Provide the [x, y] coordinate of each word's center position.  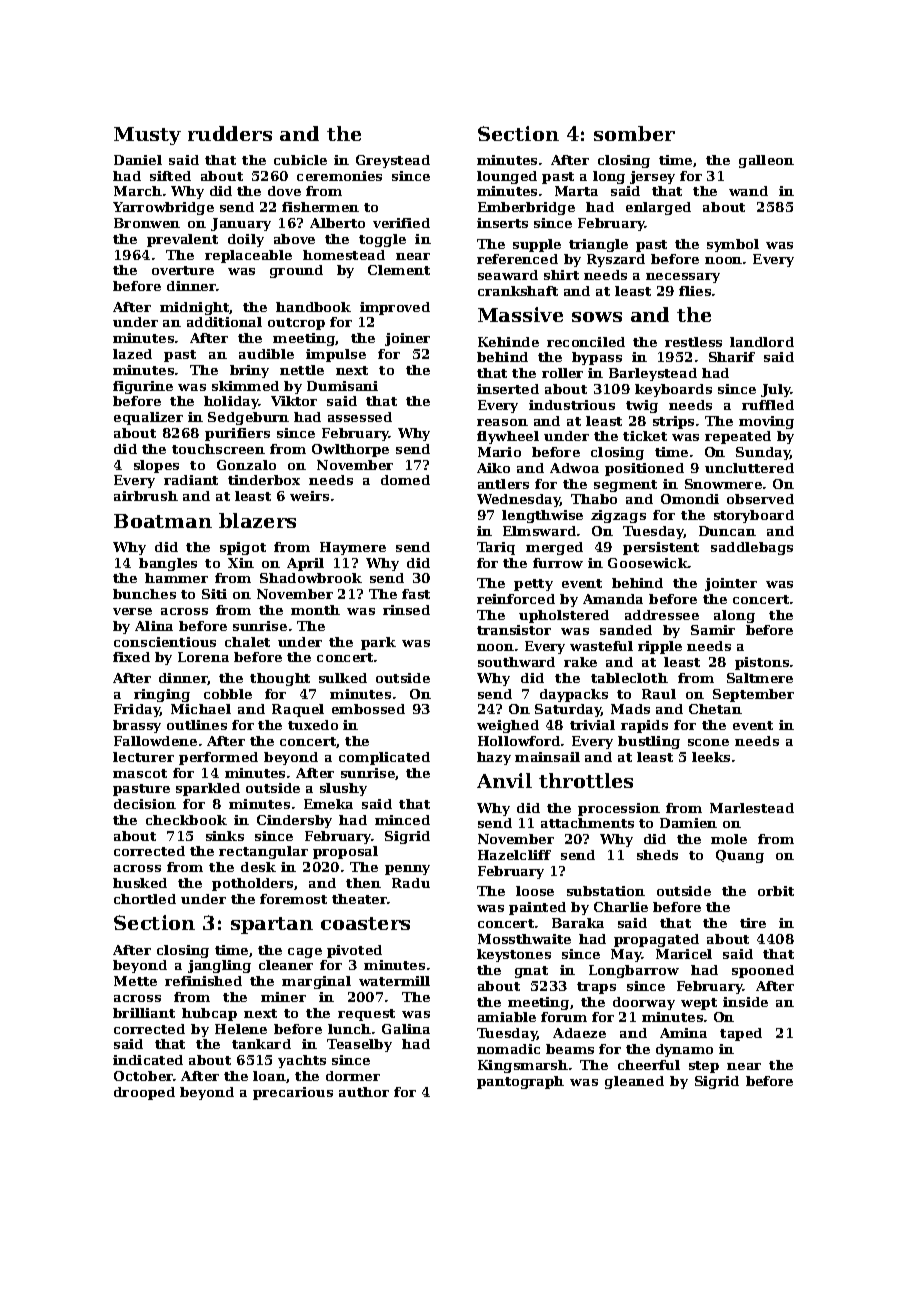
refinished [203, 981]
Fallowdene [155, 741]
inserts [502, 223]
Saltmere [760, 678]
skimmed [245, 386]
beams [570, 1049]
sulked [343, 678]
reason [502, 422]
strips [673, 422]
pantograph [520, 1082]
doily [246, 240]
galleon [766, 161]
